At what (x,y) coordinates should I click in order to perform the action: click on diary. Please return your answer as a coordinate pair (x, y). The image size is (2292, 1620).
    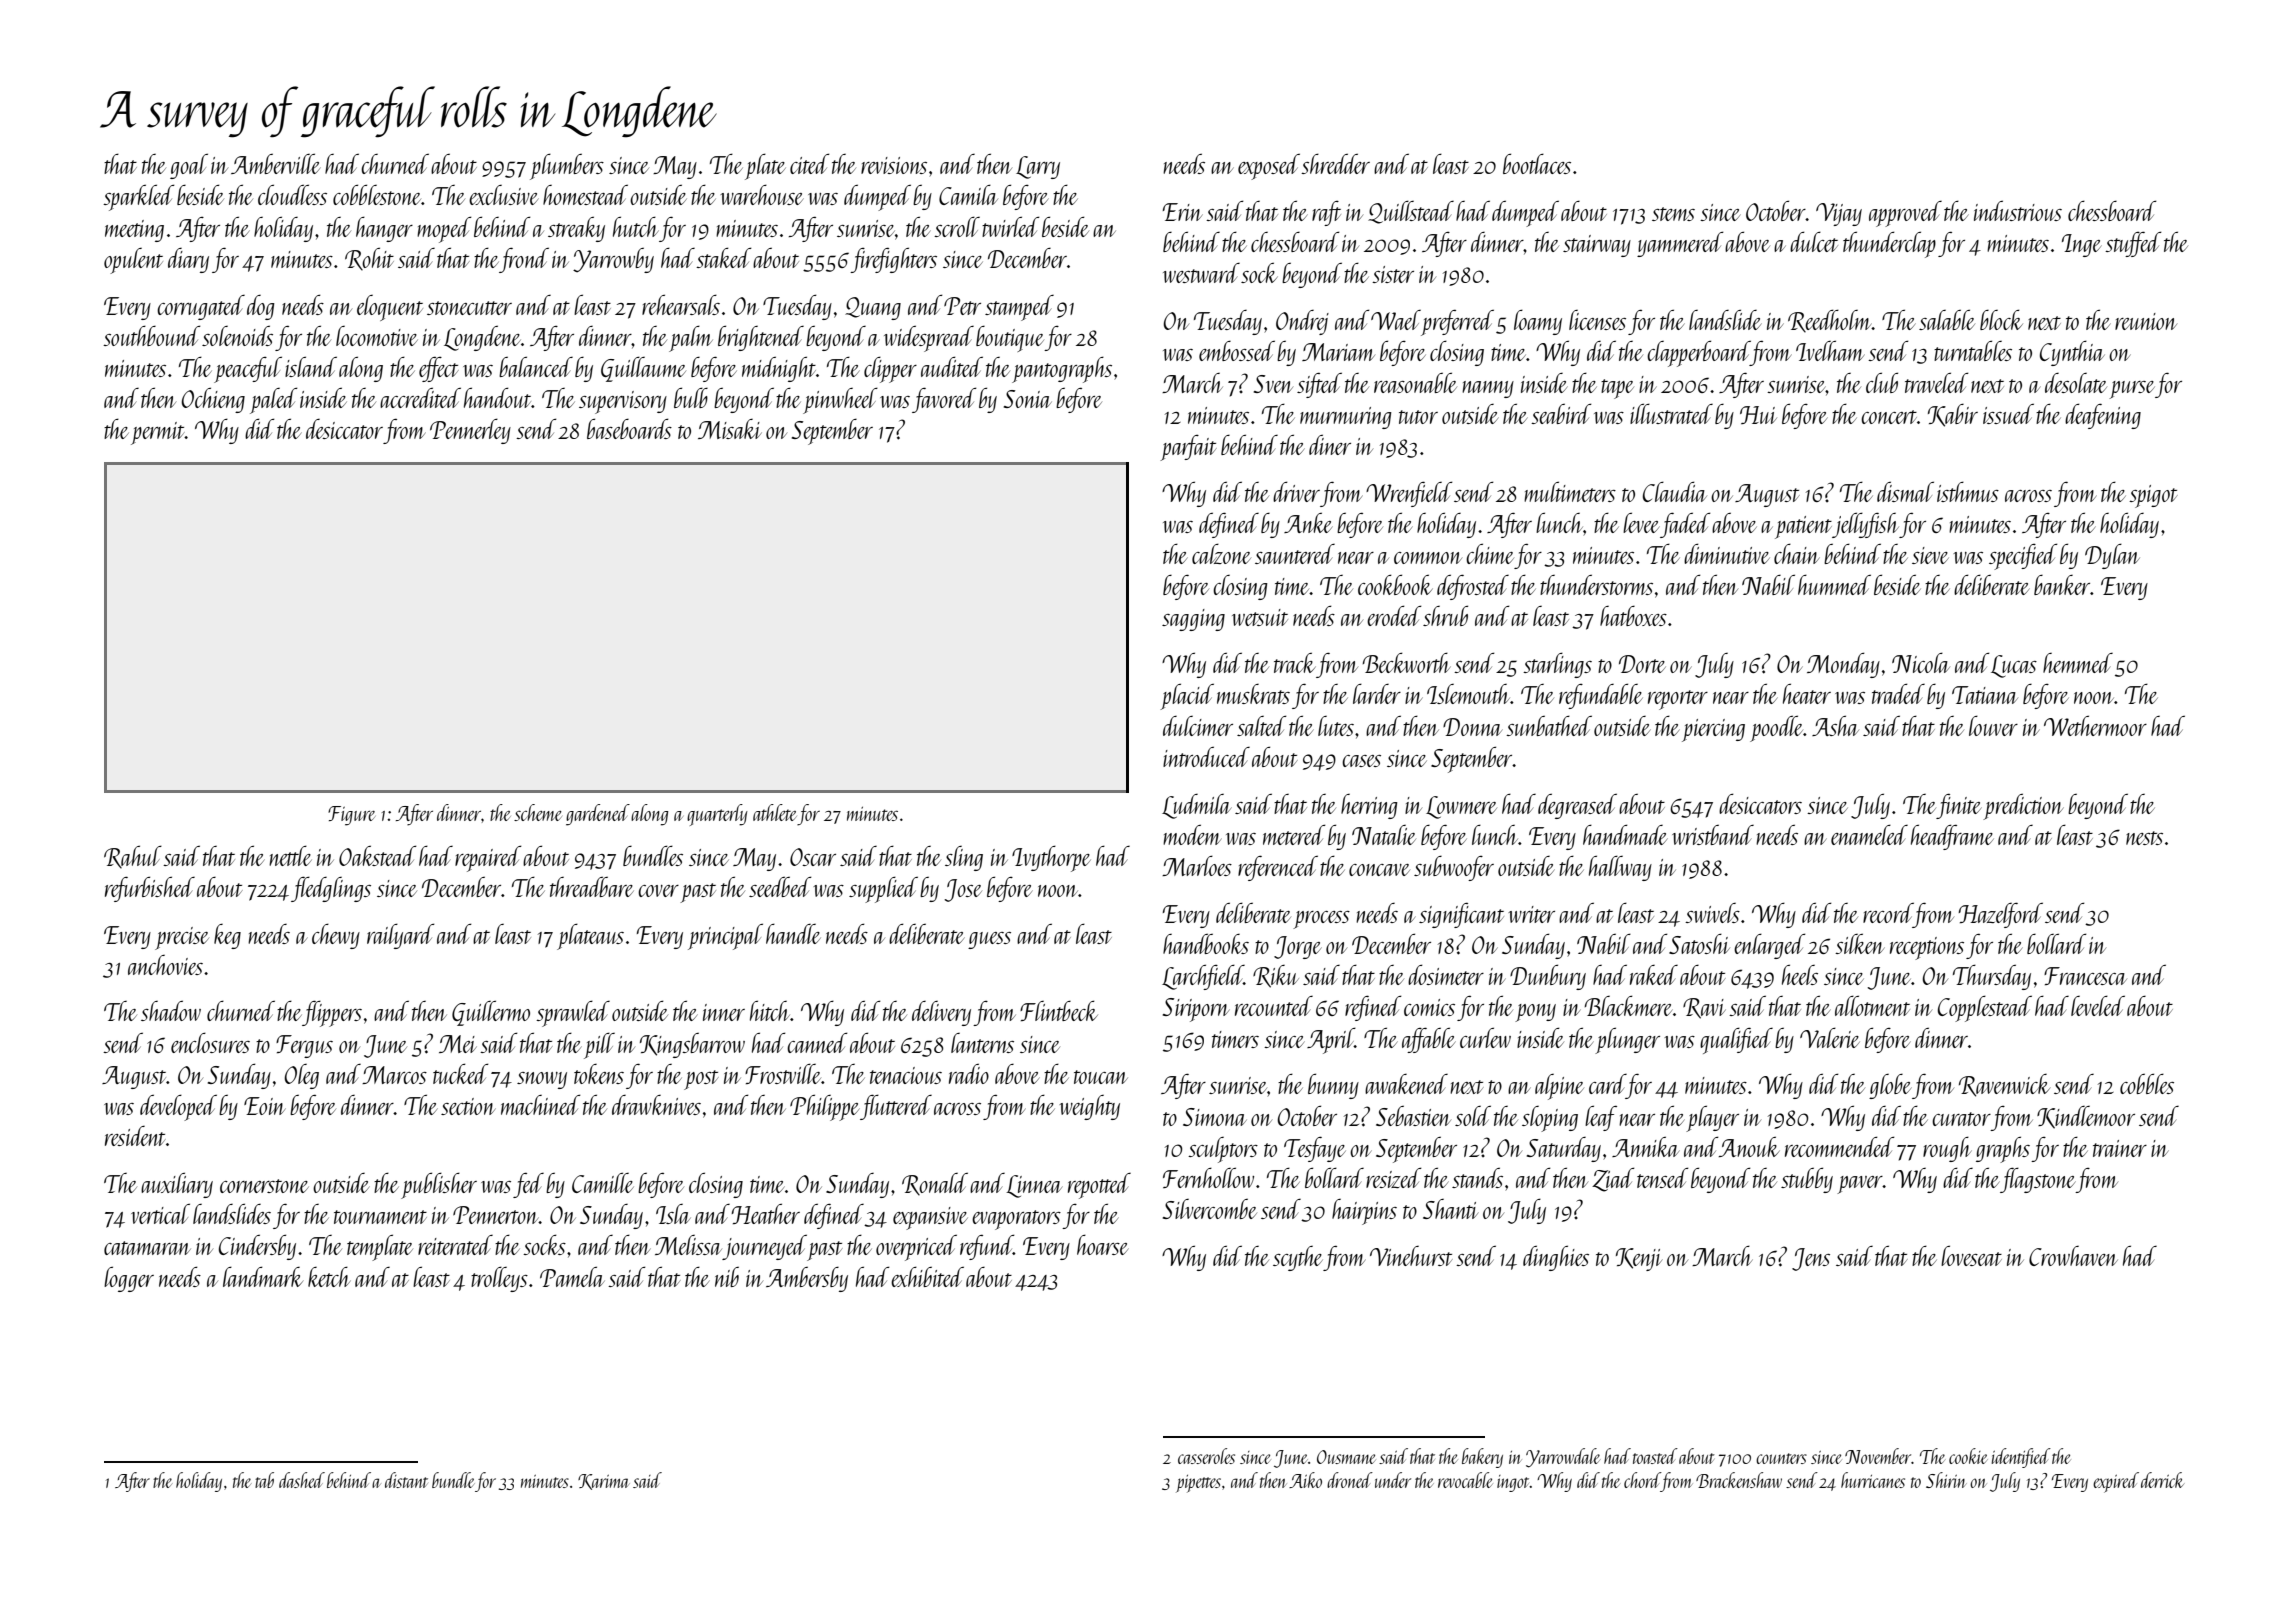
    Looking at the image, I should click on (188, 260).
